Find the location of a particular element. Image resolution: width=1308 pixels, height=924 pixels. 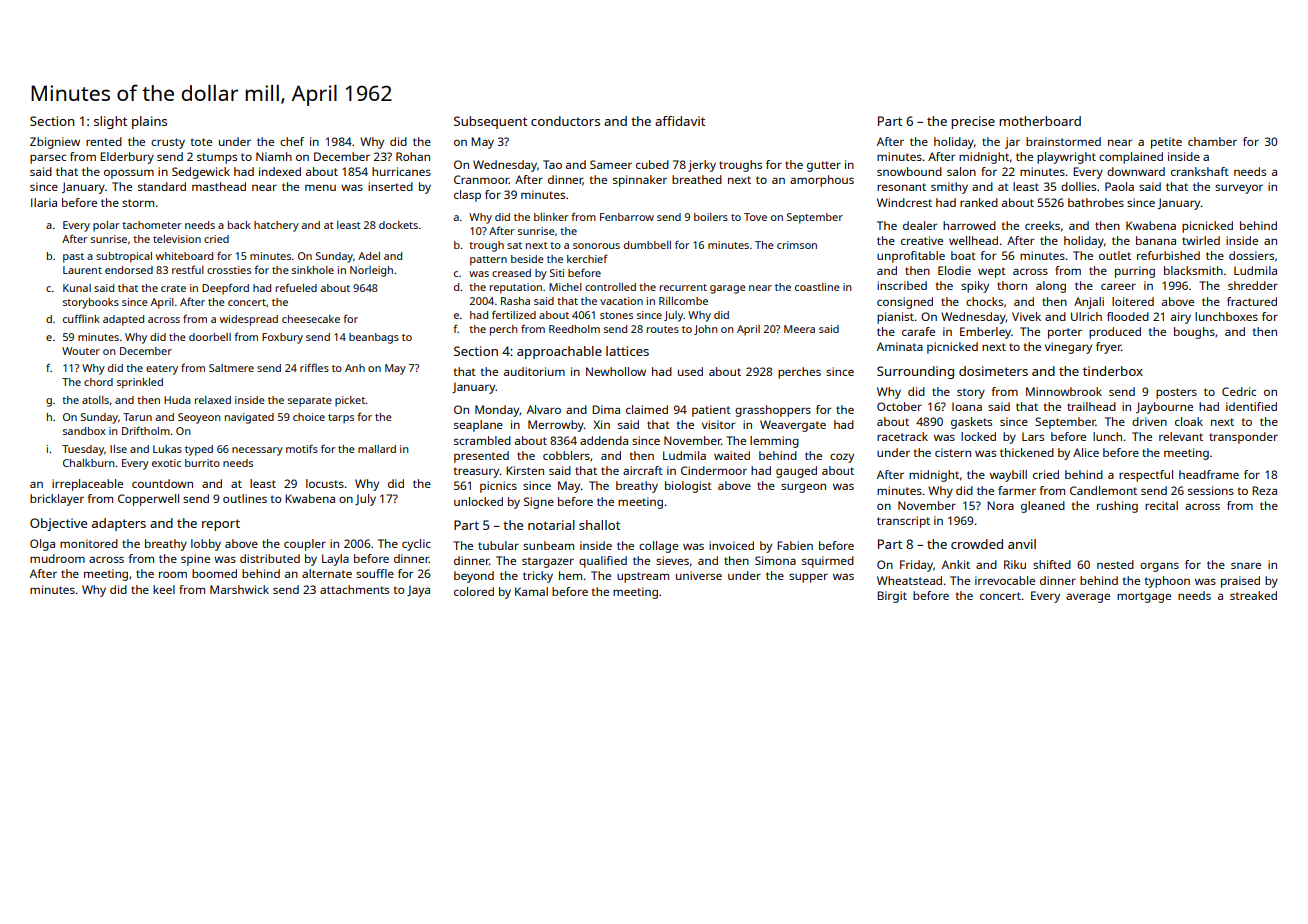

dealer is located at coordinates (920, 225).
